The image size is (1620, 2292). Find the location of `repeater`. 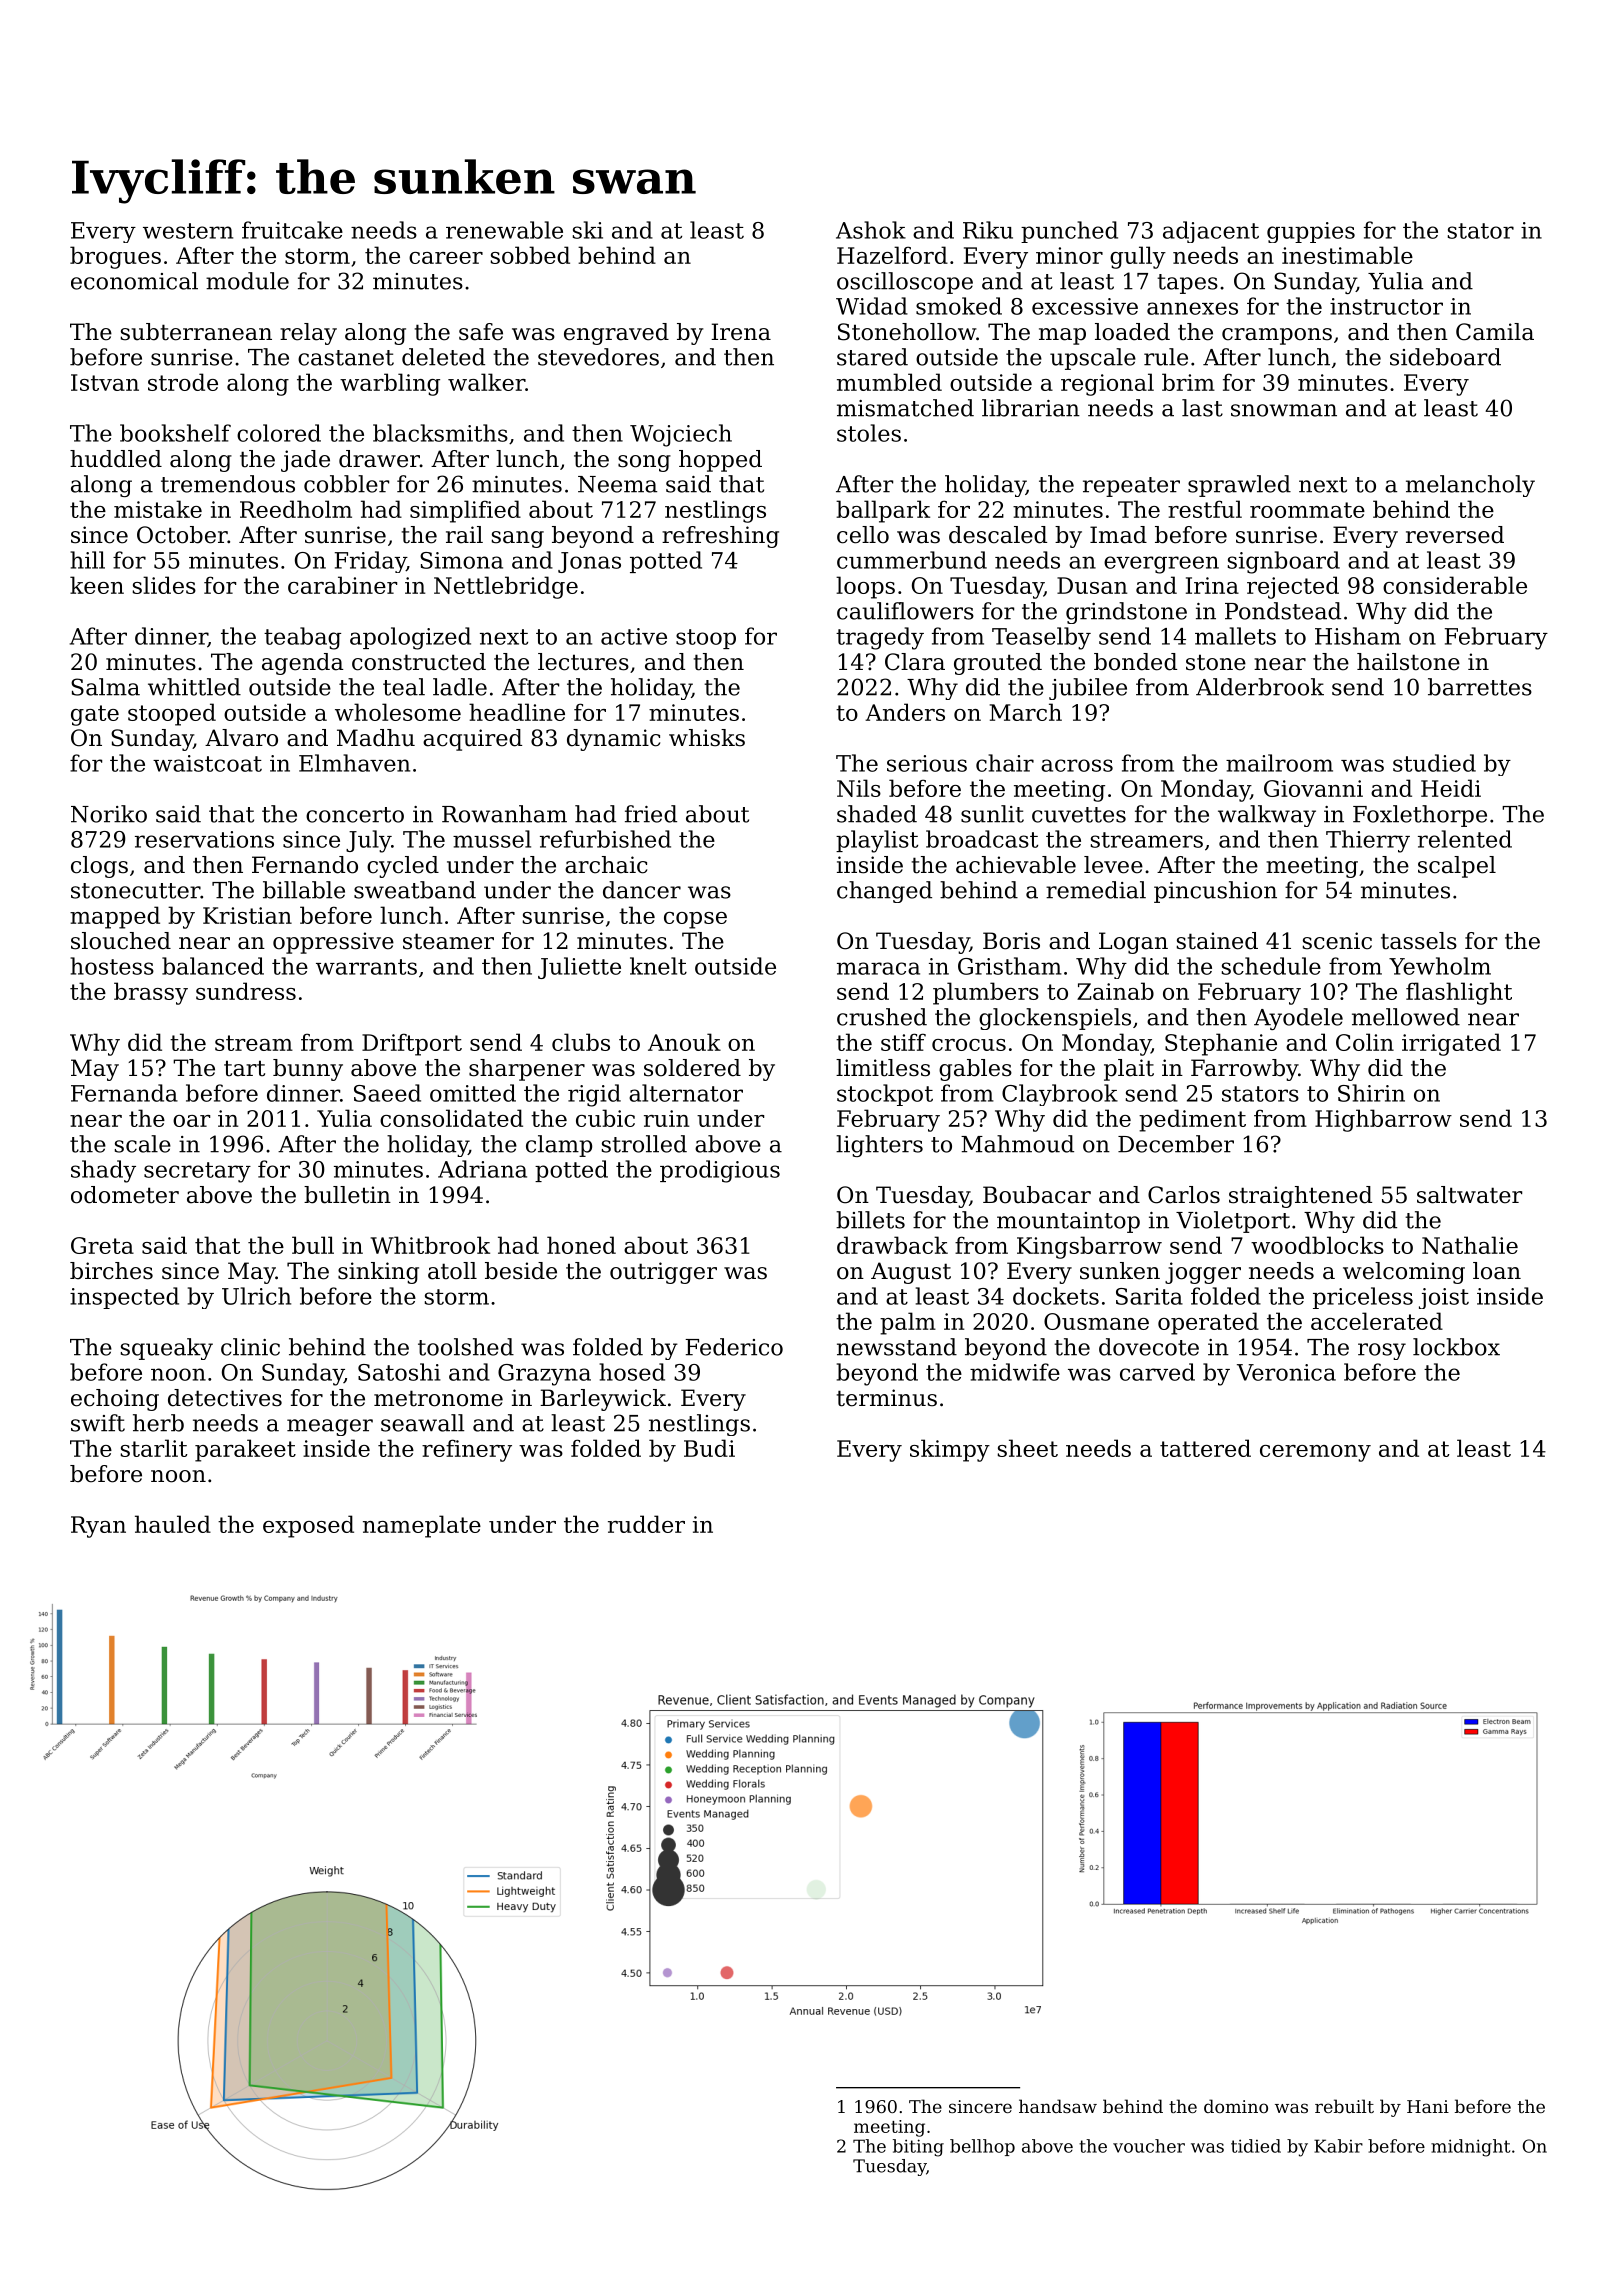

repeater is located at coordinates (1131, 487).
